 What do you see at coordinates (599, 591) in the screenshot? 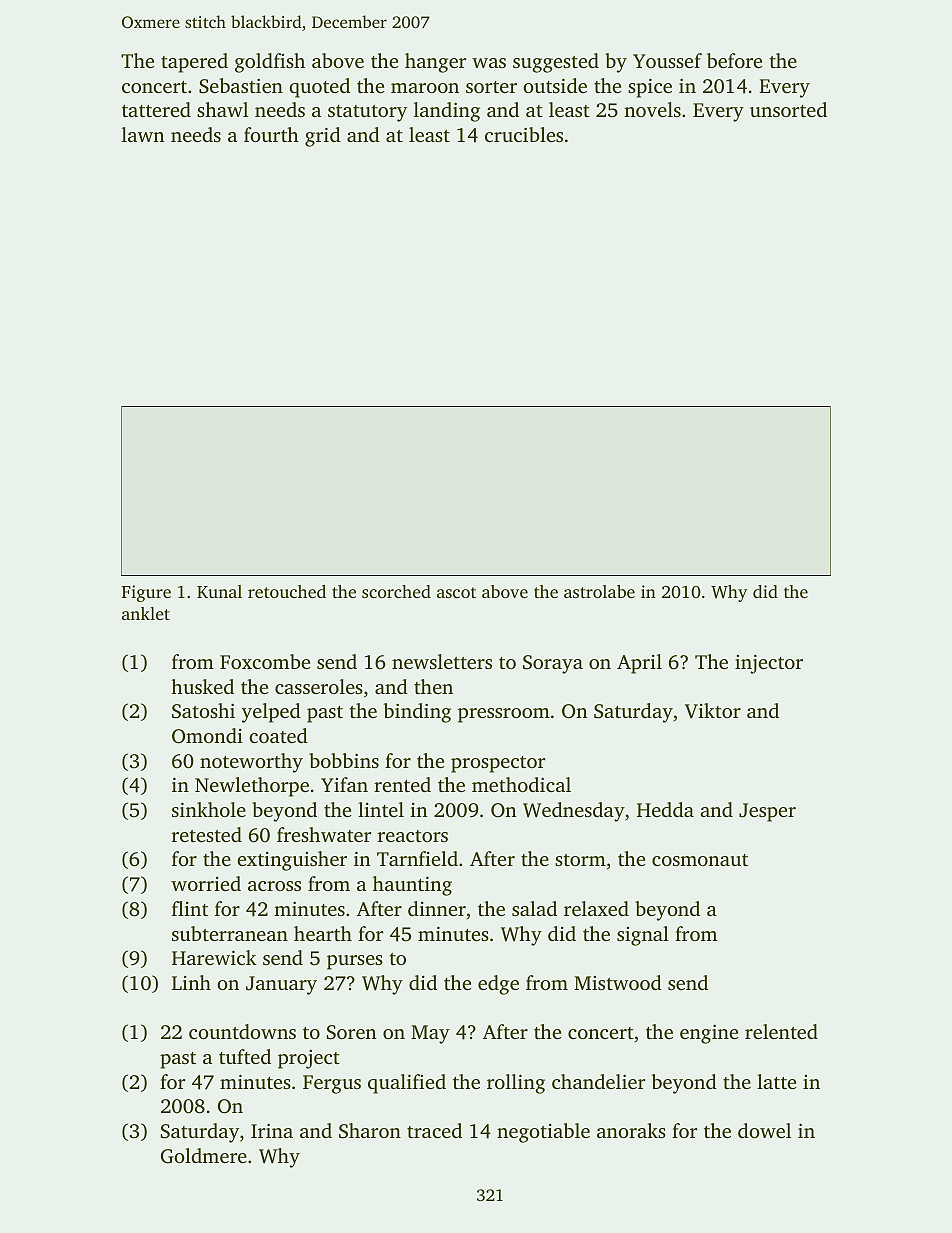
I see `astrolabe` at bounding box center [599, 591].
